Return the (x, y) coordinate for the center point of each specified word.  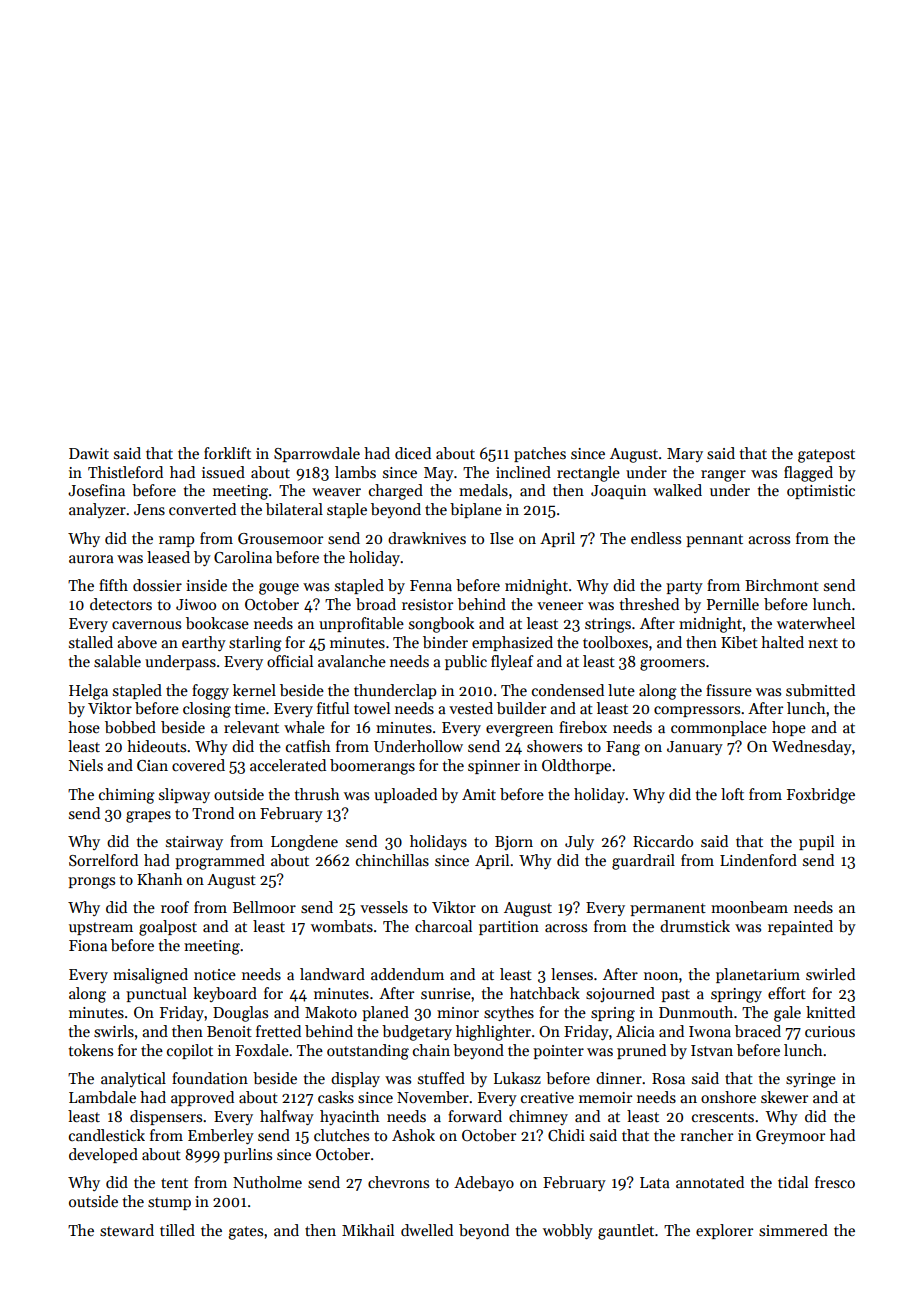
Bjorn (514, 843)
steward (127, 1230)
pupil (816, 842)
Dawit (89, 453)
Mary (685, 455)
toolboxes (615, 642)
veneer (560, 606)
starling (255, 644)
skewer (784, 1097)
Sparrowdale (317, 454)
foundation (210, 1078)
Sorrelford (103, 860)
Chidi (566, 1135)
